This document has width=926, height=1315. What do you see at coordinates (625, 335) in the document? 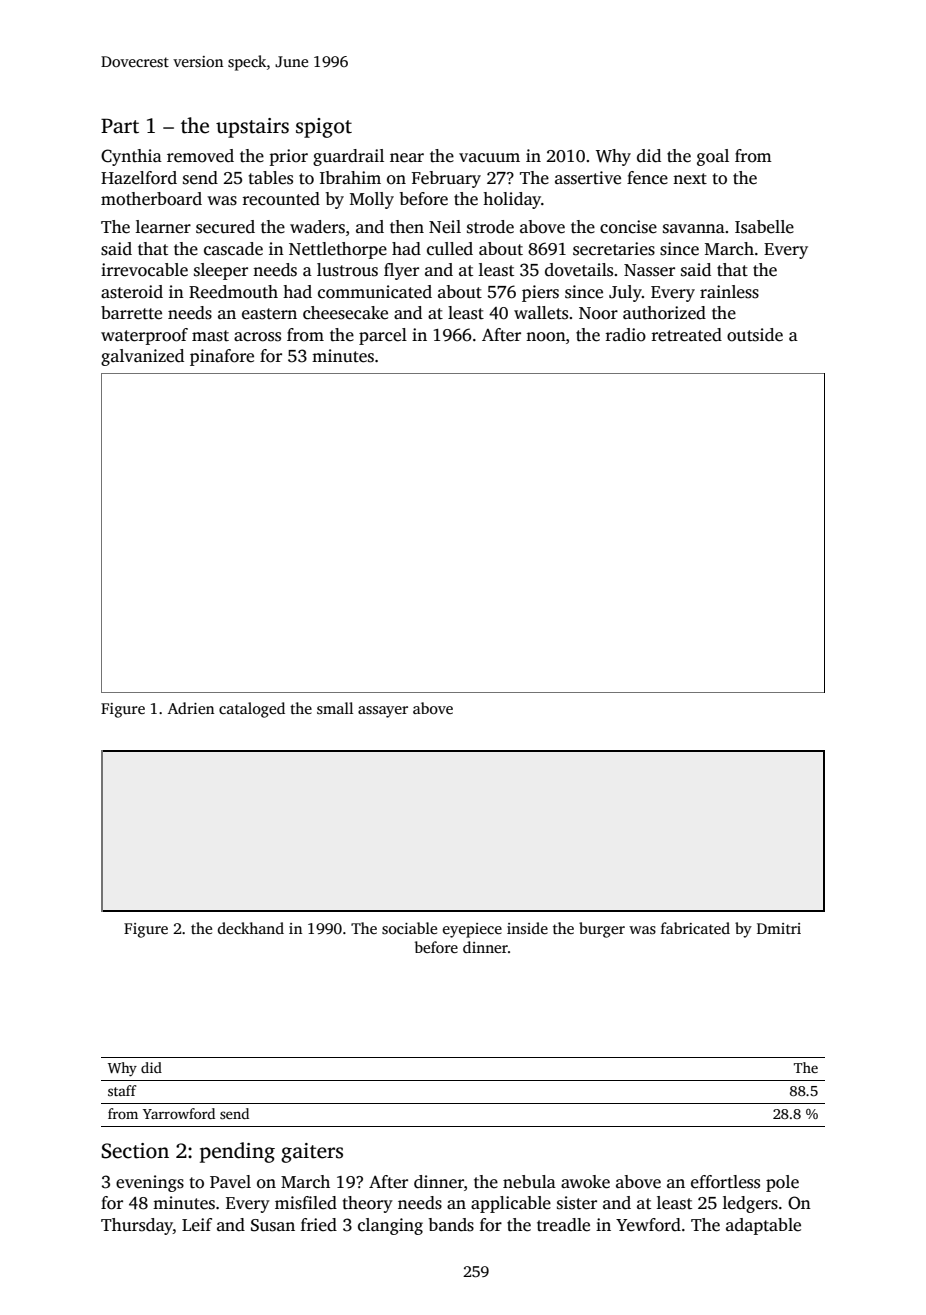
I see `radio` at bounding box center [625, 335].
